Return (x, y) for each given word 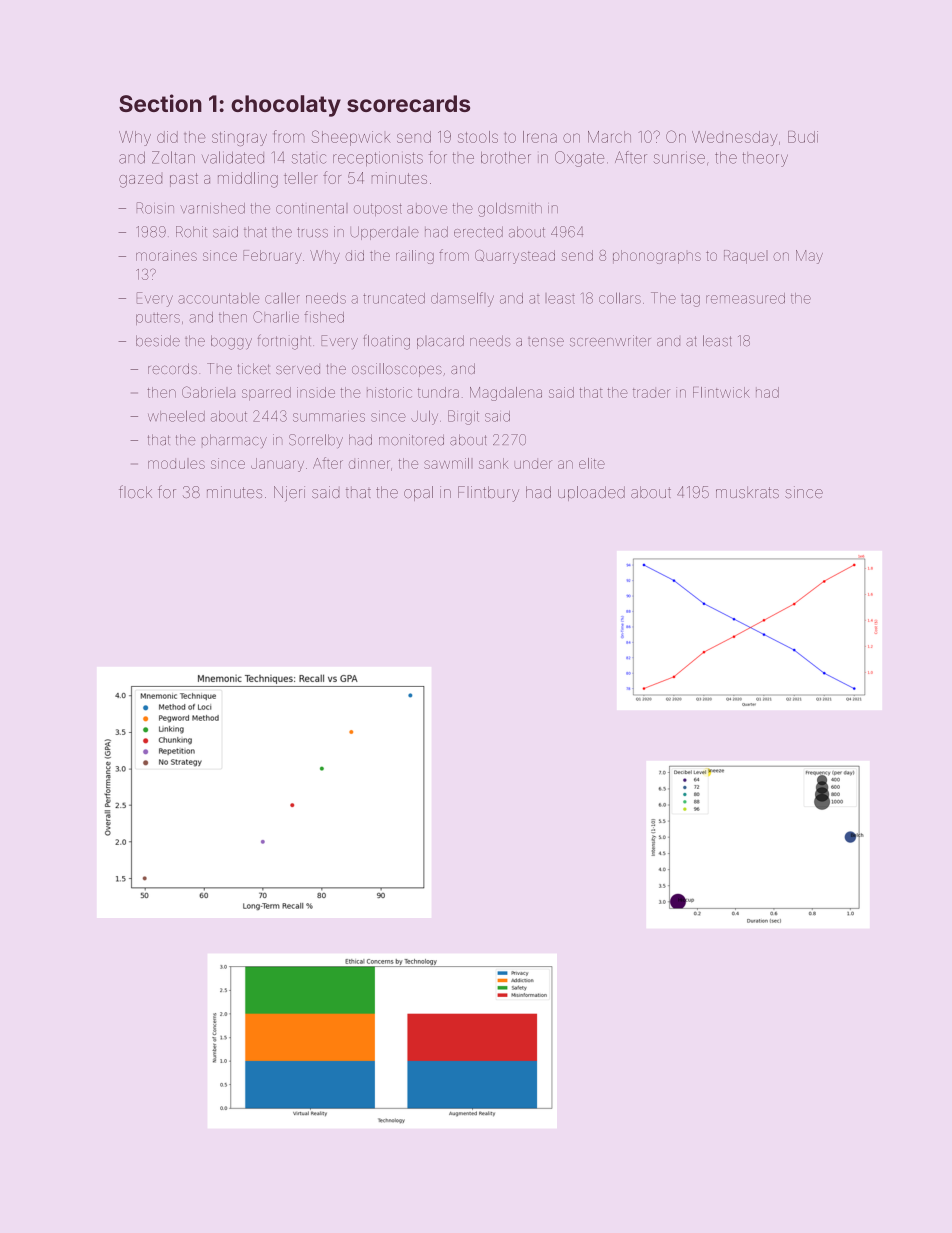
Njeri (289, 494)
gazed (140, 181)
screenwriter (610, 341)
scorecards (408, 103)
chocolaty (286, 106)
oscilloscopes (397, 370)
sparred (266, 394)
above (427, 208)
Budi (803, 137)
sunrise (679, 159)
